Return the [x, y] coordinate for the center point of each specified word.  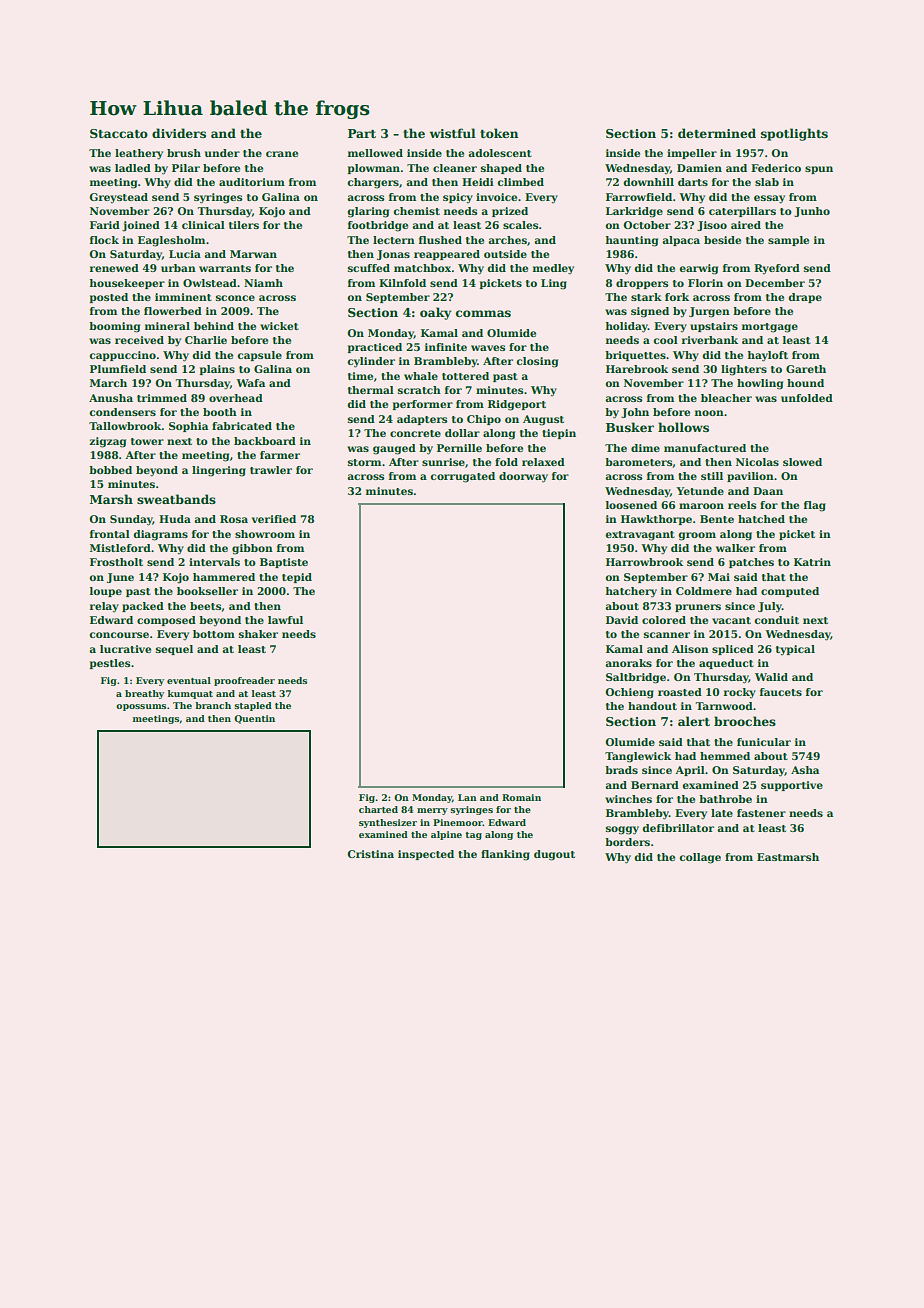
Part [362, 133]
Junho [812, 212]
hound [805, 383]
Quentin [254, 719]
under [222, 153]
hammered [224, 577]
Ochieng [630, 693]
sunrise [443, 462]
